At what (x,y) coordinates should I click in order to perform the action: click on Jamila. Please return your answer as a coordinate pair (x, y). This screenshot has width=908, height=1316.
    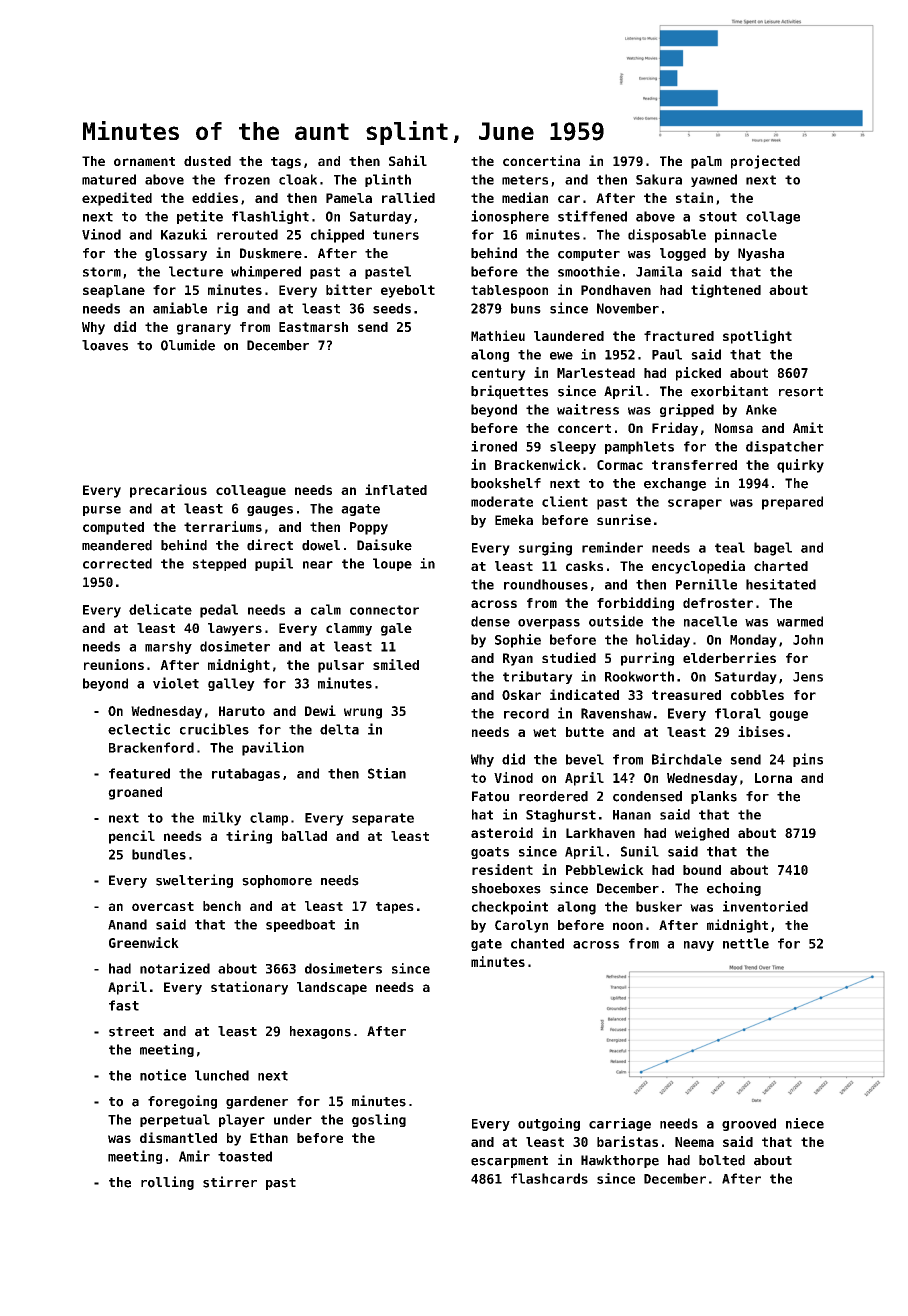
    Looking at the image, I should click on (659, 271).
